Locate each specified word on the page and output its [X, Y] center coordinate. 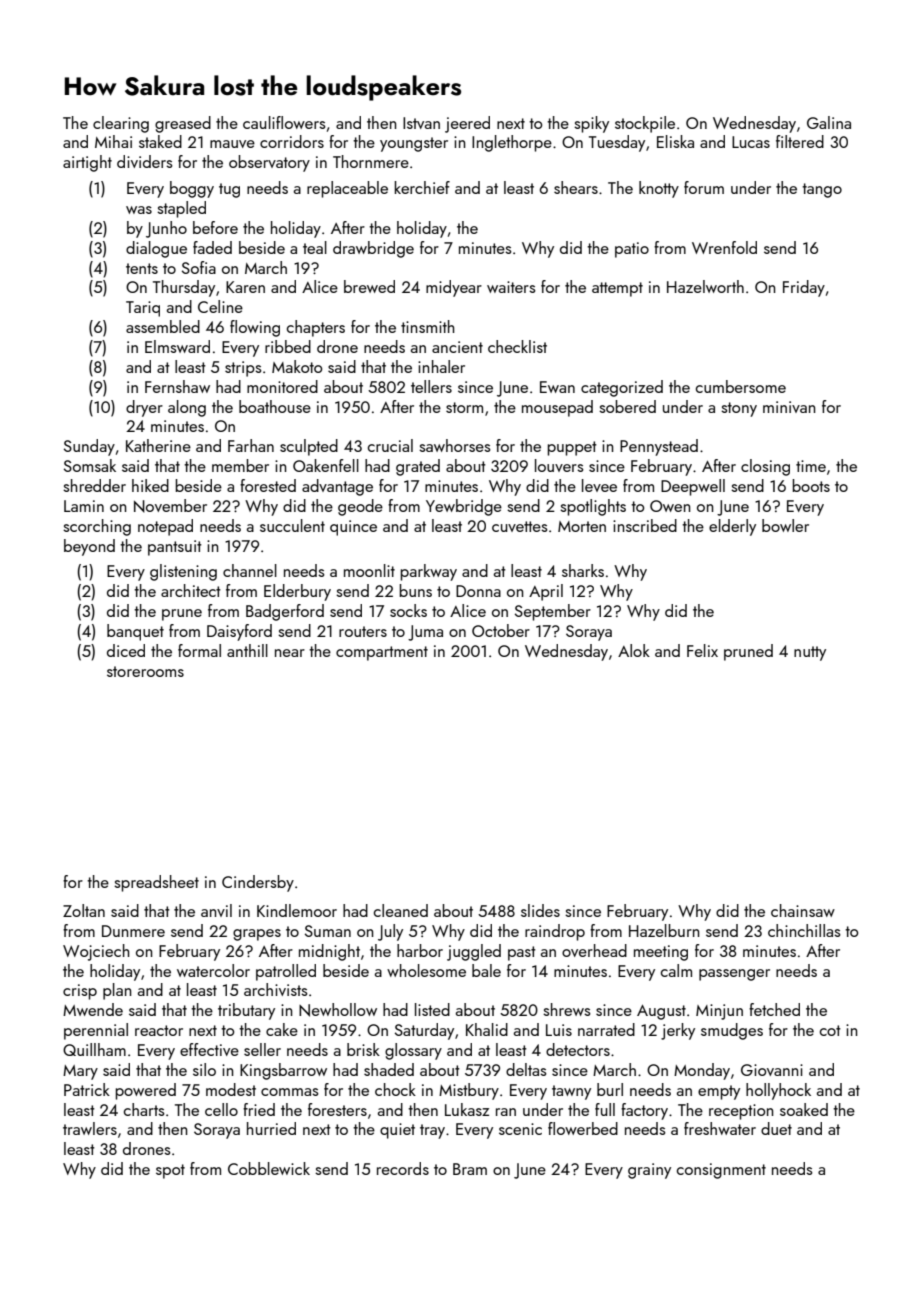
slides [540, 910]
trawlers [90, 1128]
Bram [470, 1169]
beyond [89, 547]
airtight [87, 163]
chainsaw [803, 910]
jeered [467, 124]
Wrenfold [724, 247]
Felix [702, 650]
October [501, 630]
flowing [255, 328]
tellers [431, 386]
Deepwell [693, 487]
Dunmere [133, 931]
